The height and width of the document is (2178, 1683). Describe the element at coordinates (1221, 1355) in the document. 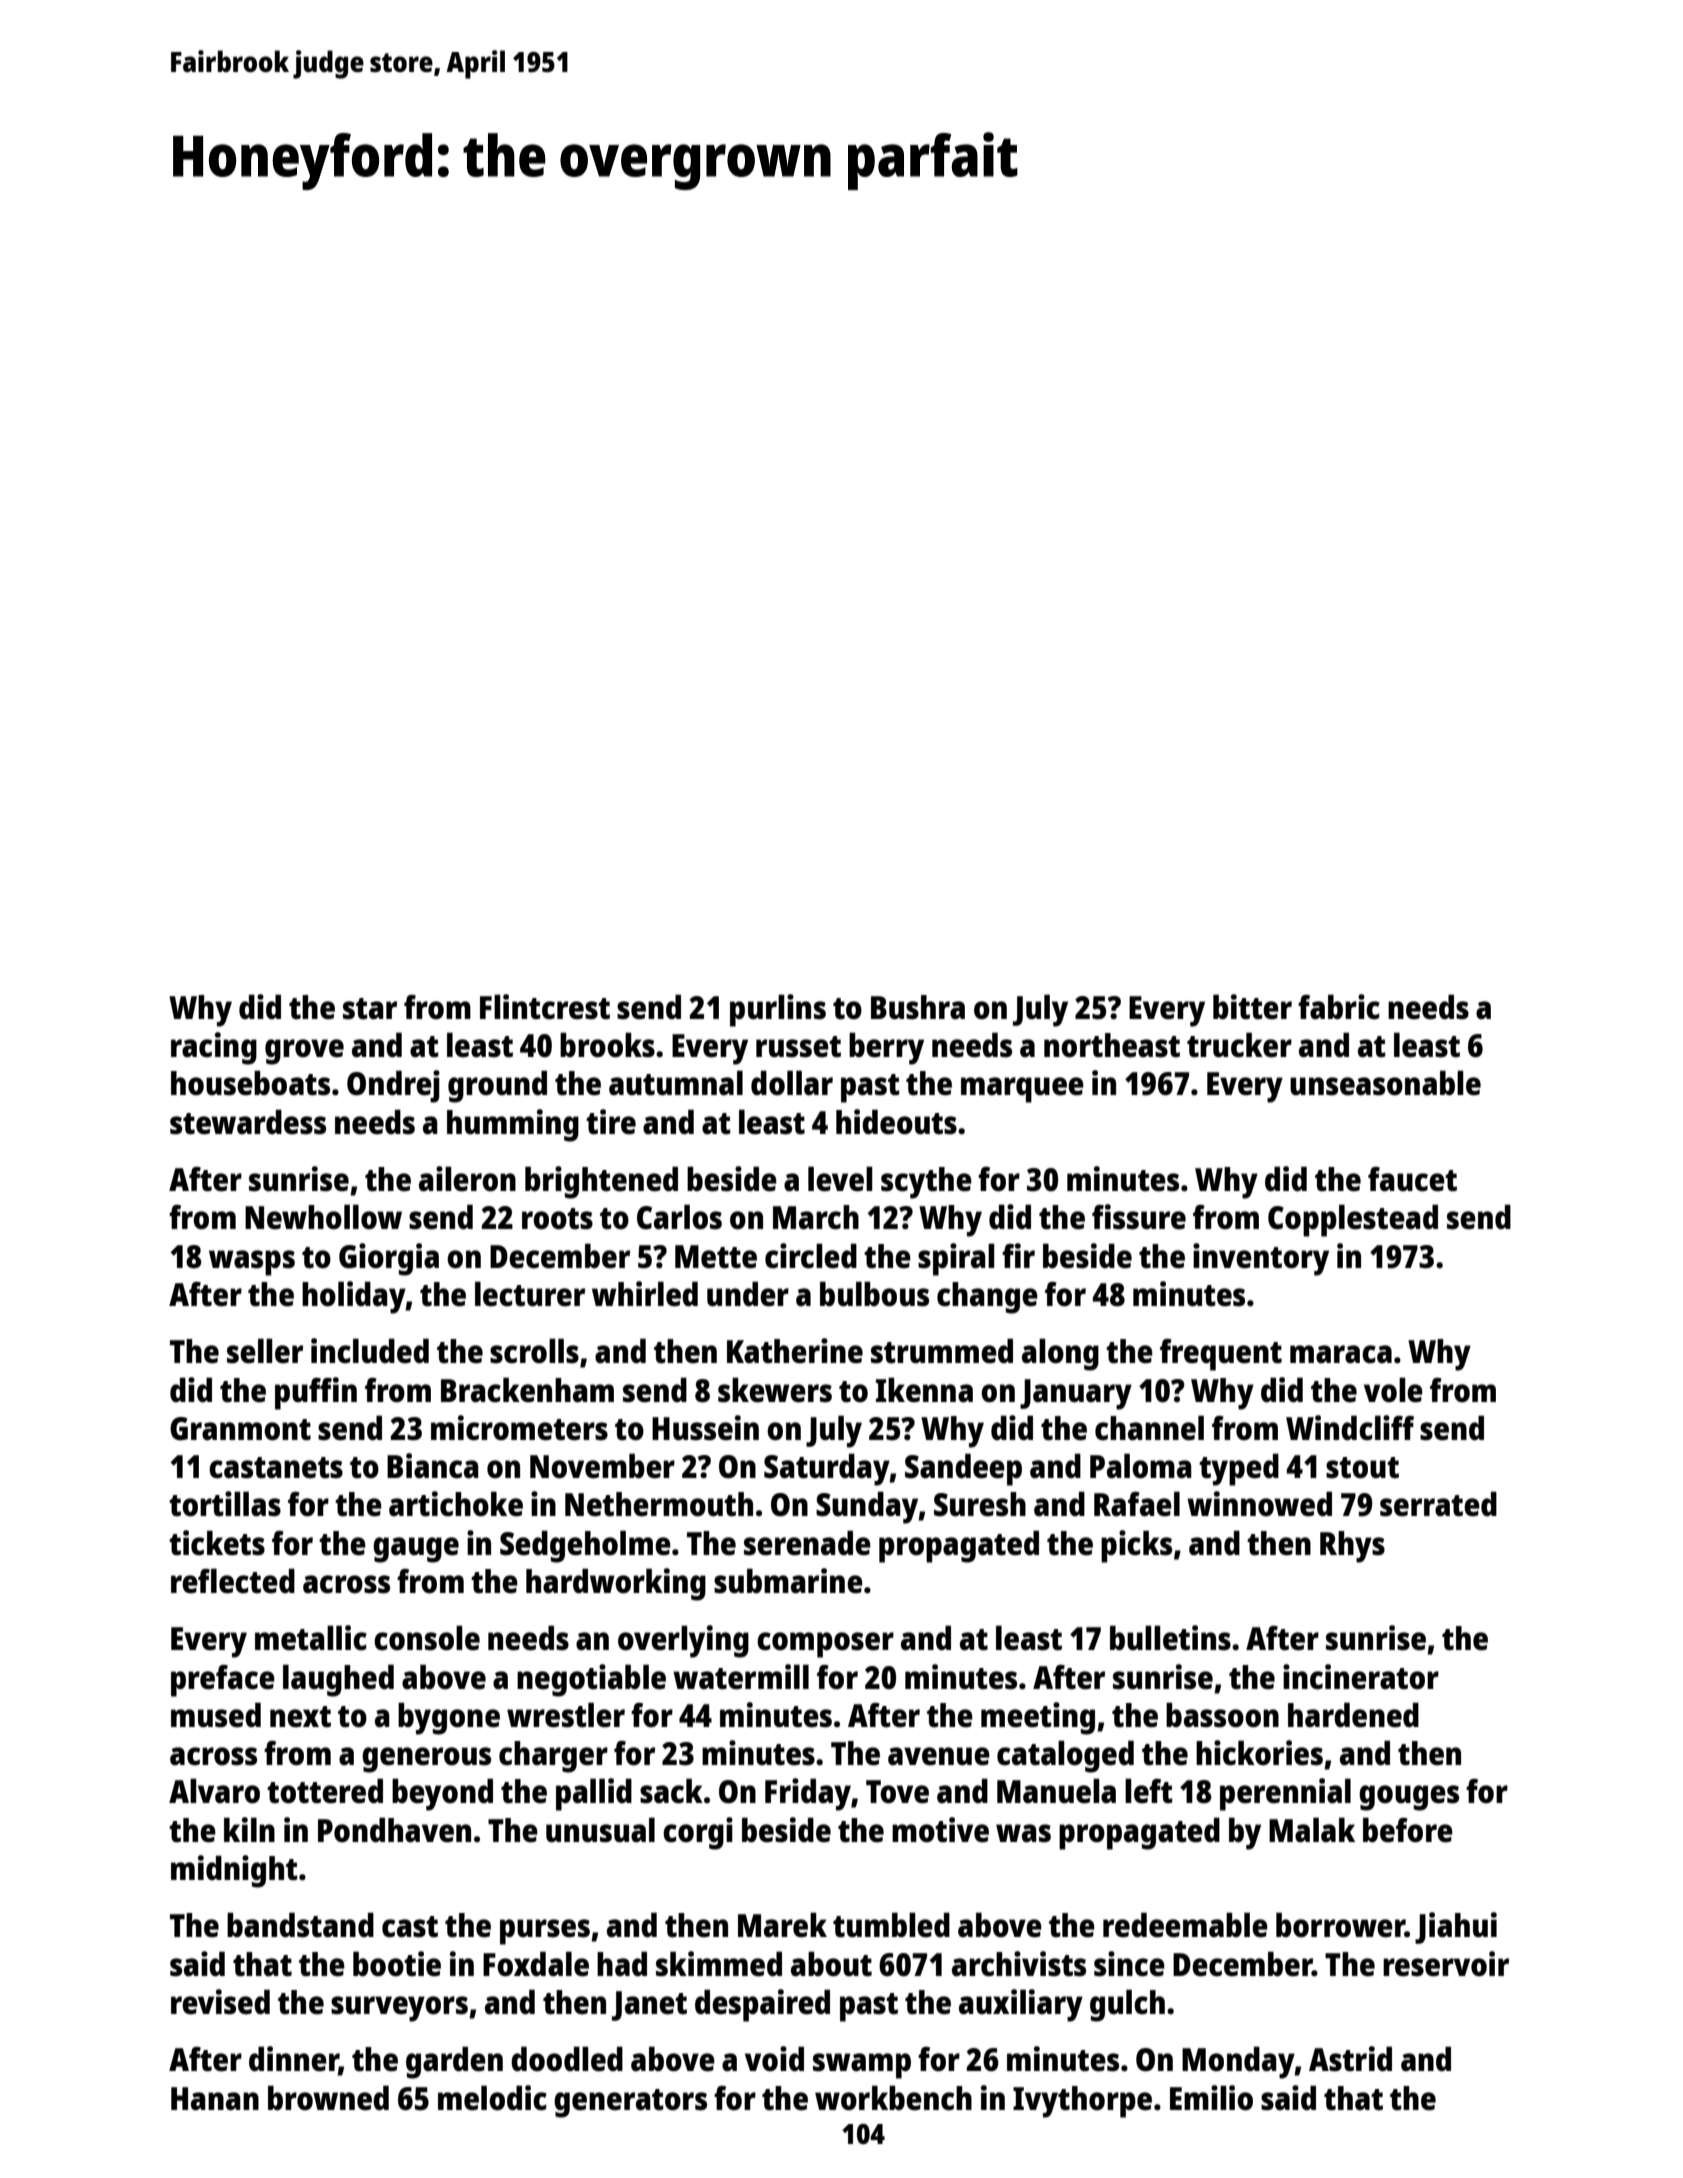

I see `frequent` at that location.
